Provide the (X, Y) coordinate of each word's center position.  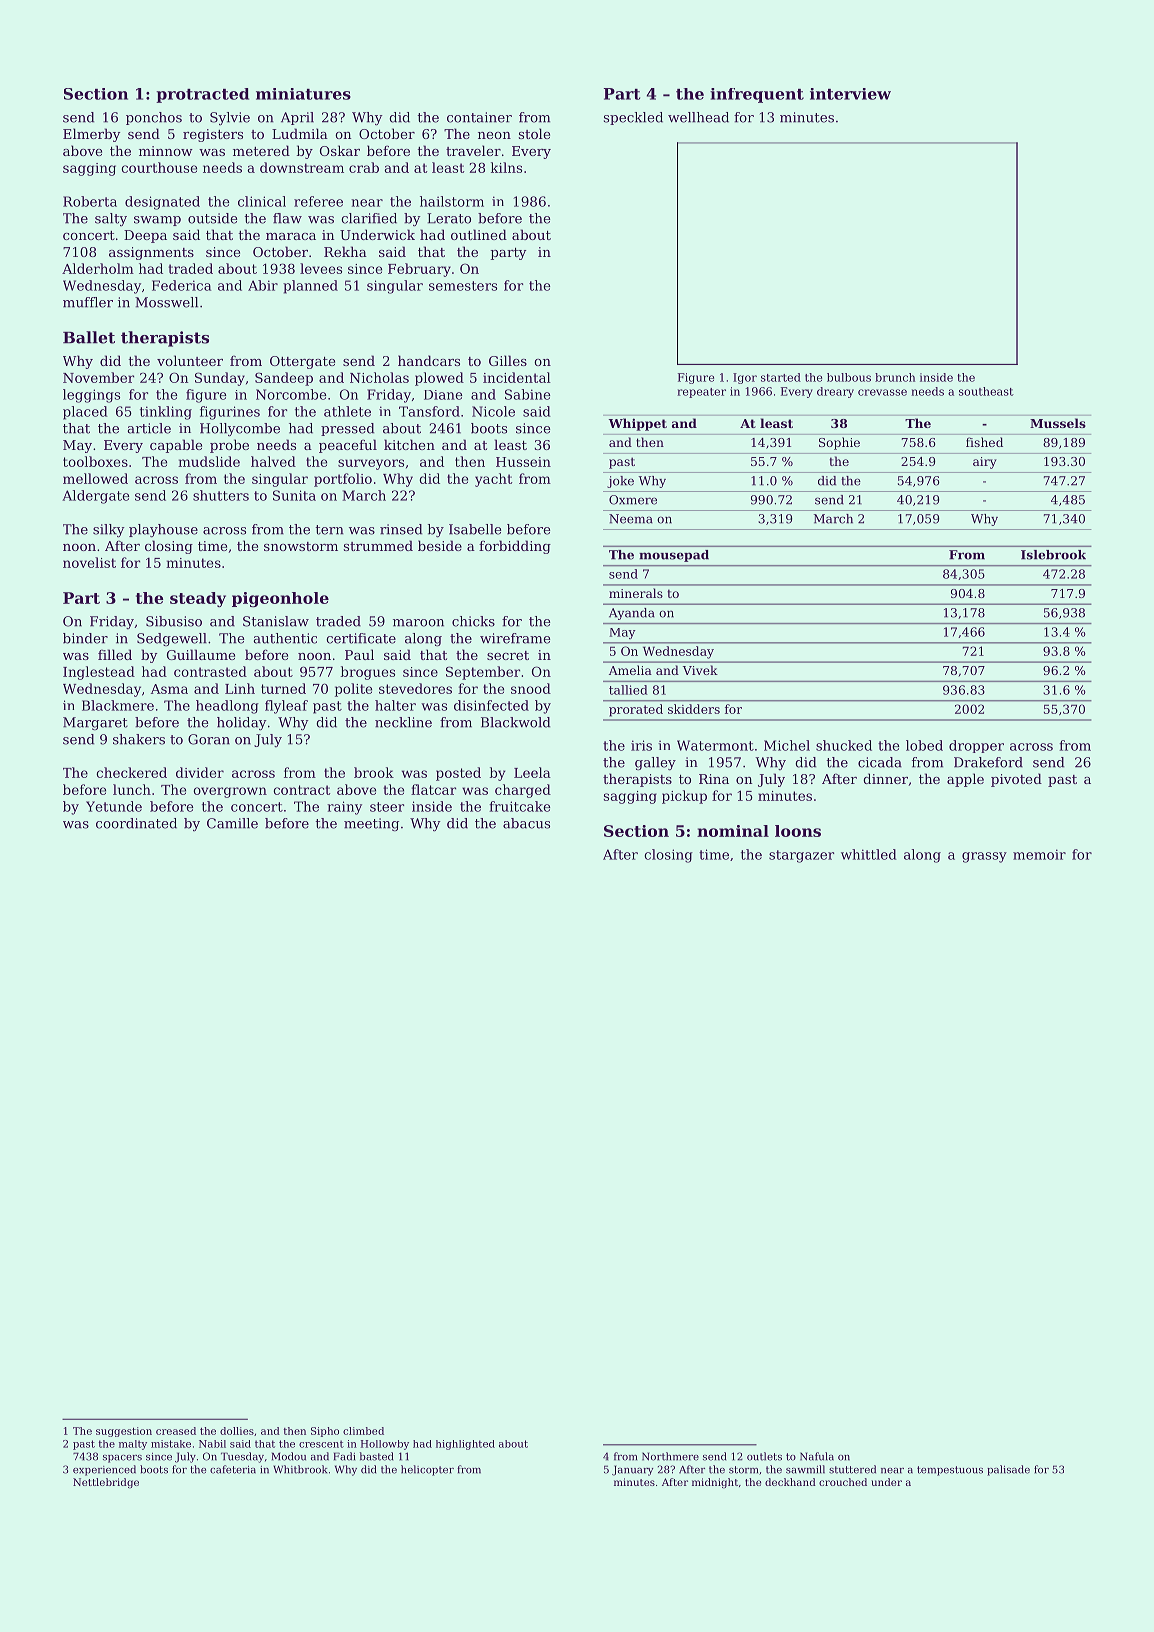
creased (176, 1431)
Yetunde (114, 806)
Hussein (523, 462)
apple (965, 780)
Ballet (89, 337)
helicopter (427, 1470)
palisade (1008, 1470)
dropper (976, 746)
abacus (526, 823)
